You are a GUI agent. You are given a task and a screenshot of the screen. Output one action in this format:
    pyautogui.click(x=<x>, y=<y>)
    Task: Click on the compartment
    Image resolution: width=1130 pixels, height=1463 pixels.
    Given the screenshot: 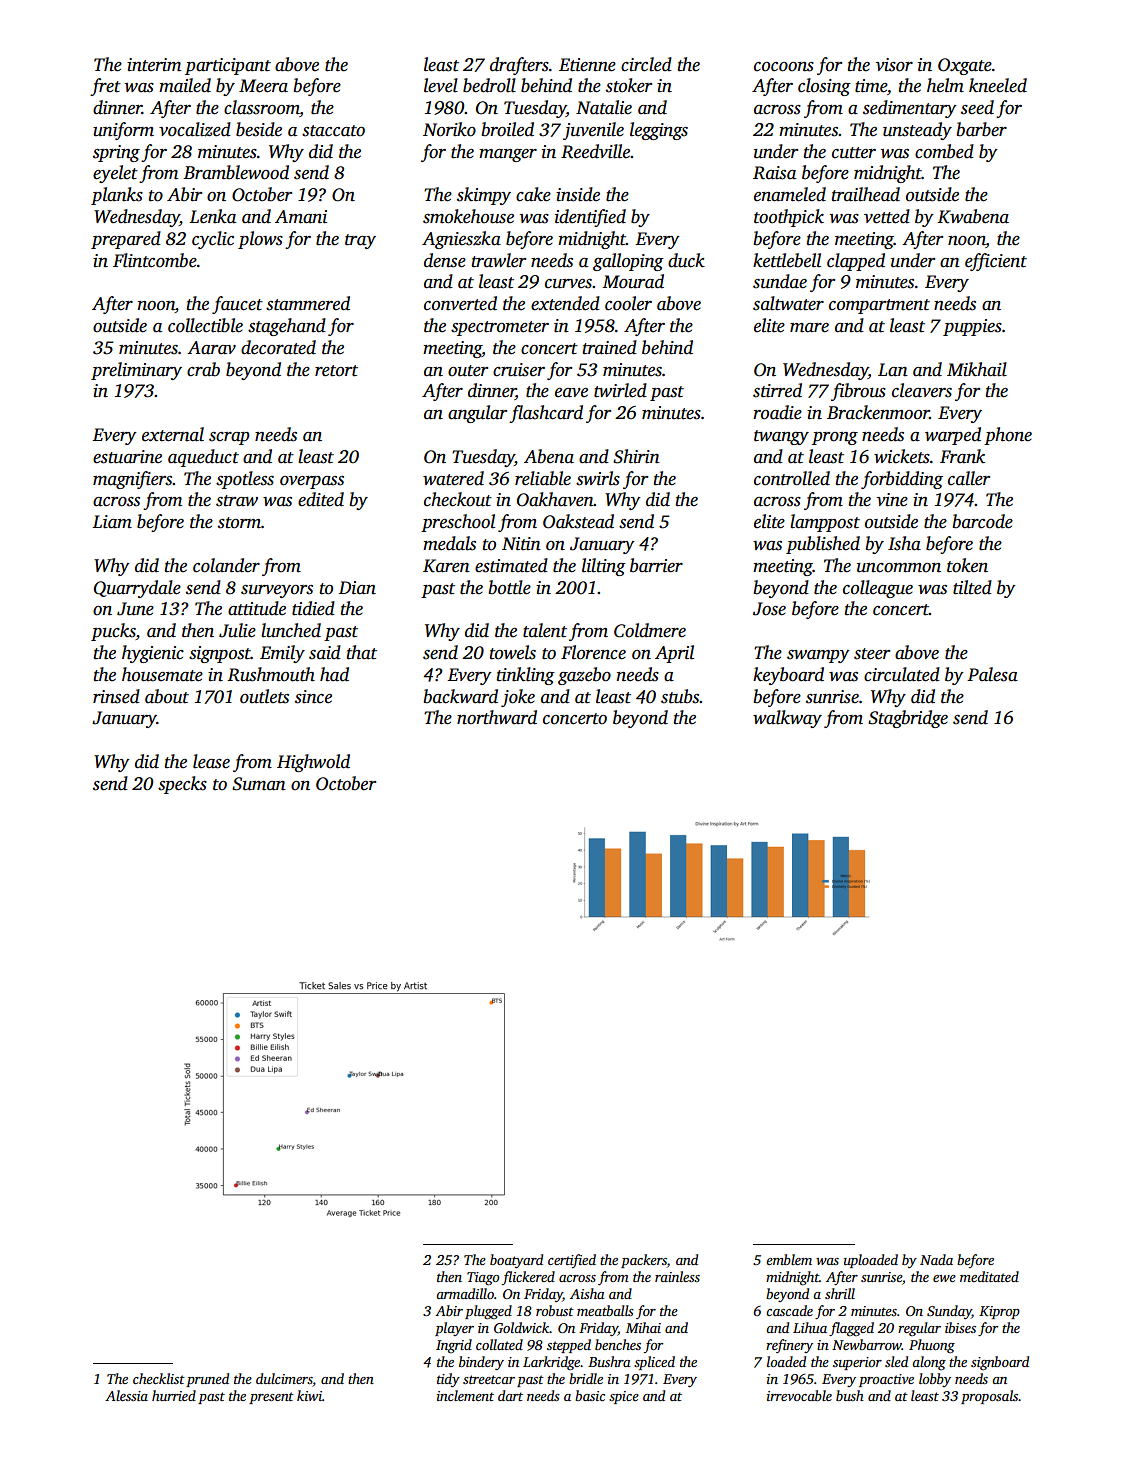 What is the action you would take?
    pyautogui.click(x=879, y=306)
